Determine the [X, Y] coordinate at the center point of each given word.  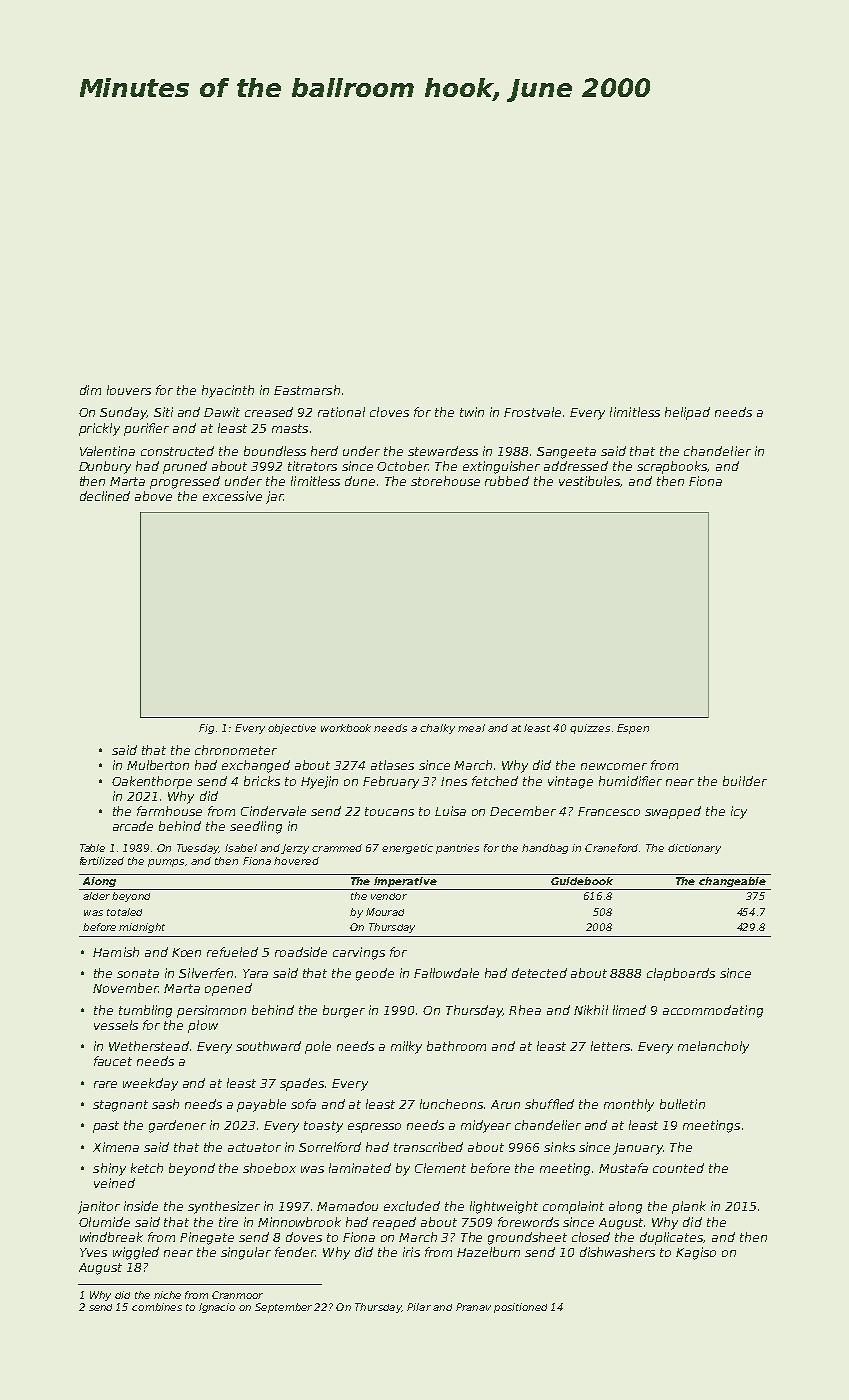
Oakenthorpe [152, 782]
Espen [633, 729]
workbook [346, 728]
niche [167, 1295]
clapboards [681, 974]
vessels [116, 1025]
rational [341, 412]
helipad [687, 413]
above [153, 496]
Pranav [473, 1307]
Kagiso [696, 1253]
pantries [457, 849]
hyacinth [228, 391]
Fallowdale [446, 973]
